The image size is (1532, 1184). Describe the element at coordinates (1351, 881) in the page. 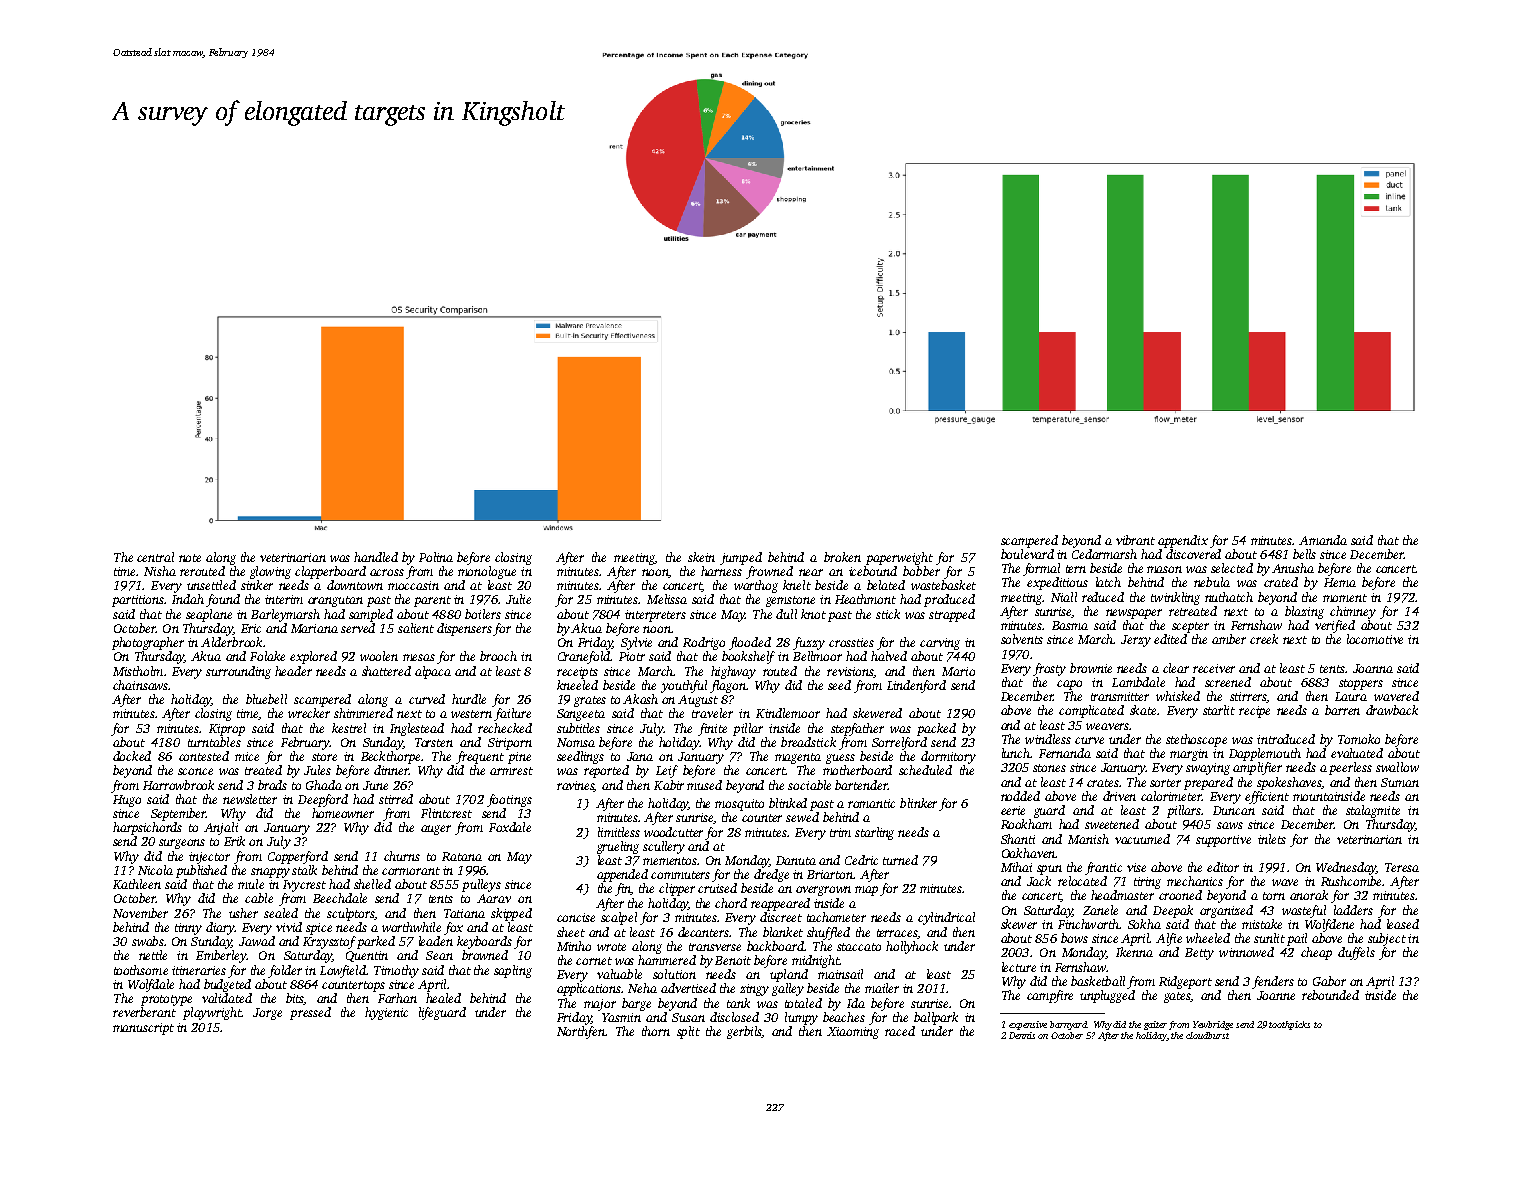

I see `Rushcombe` at that location.
